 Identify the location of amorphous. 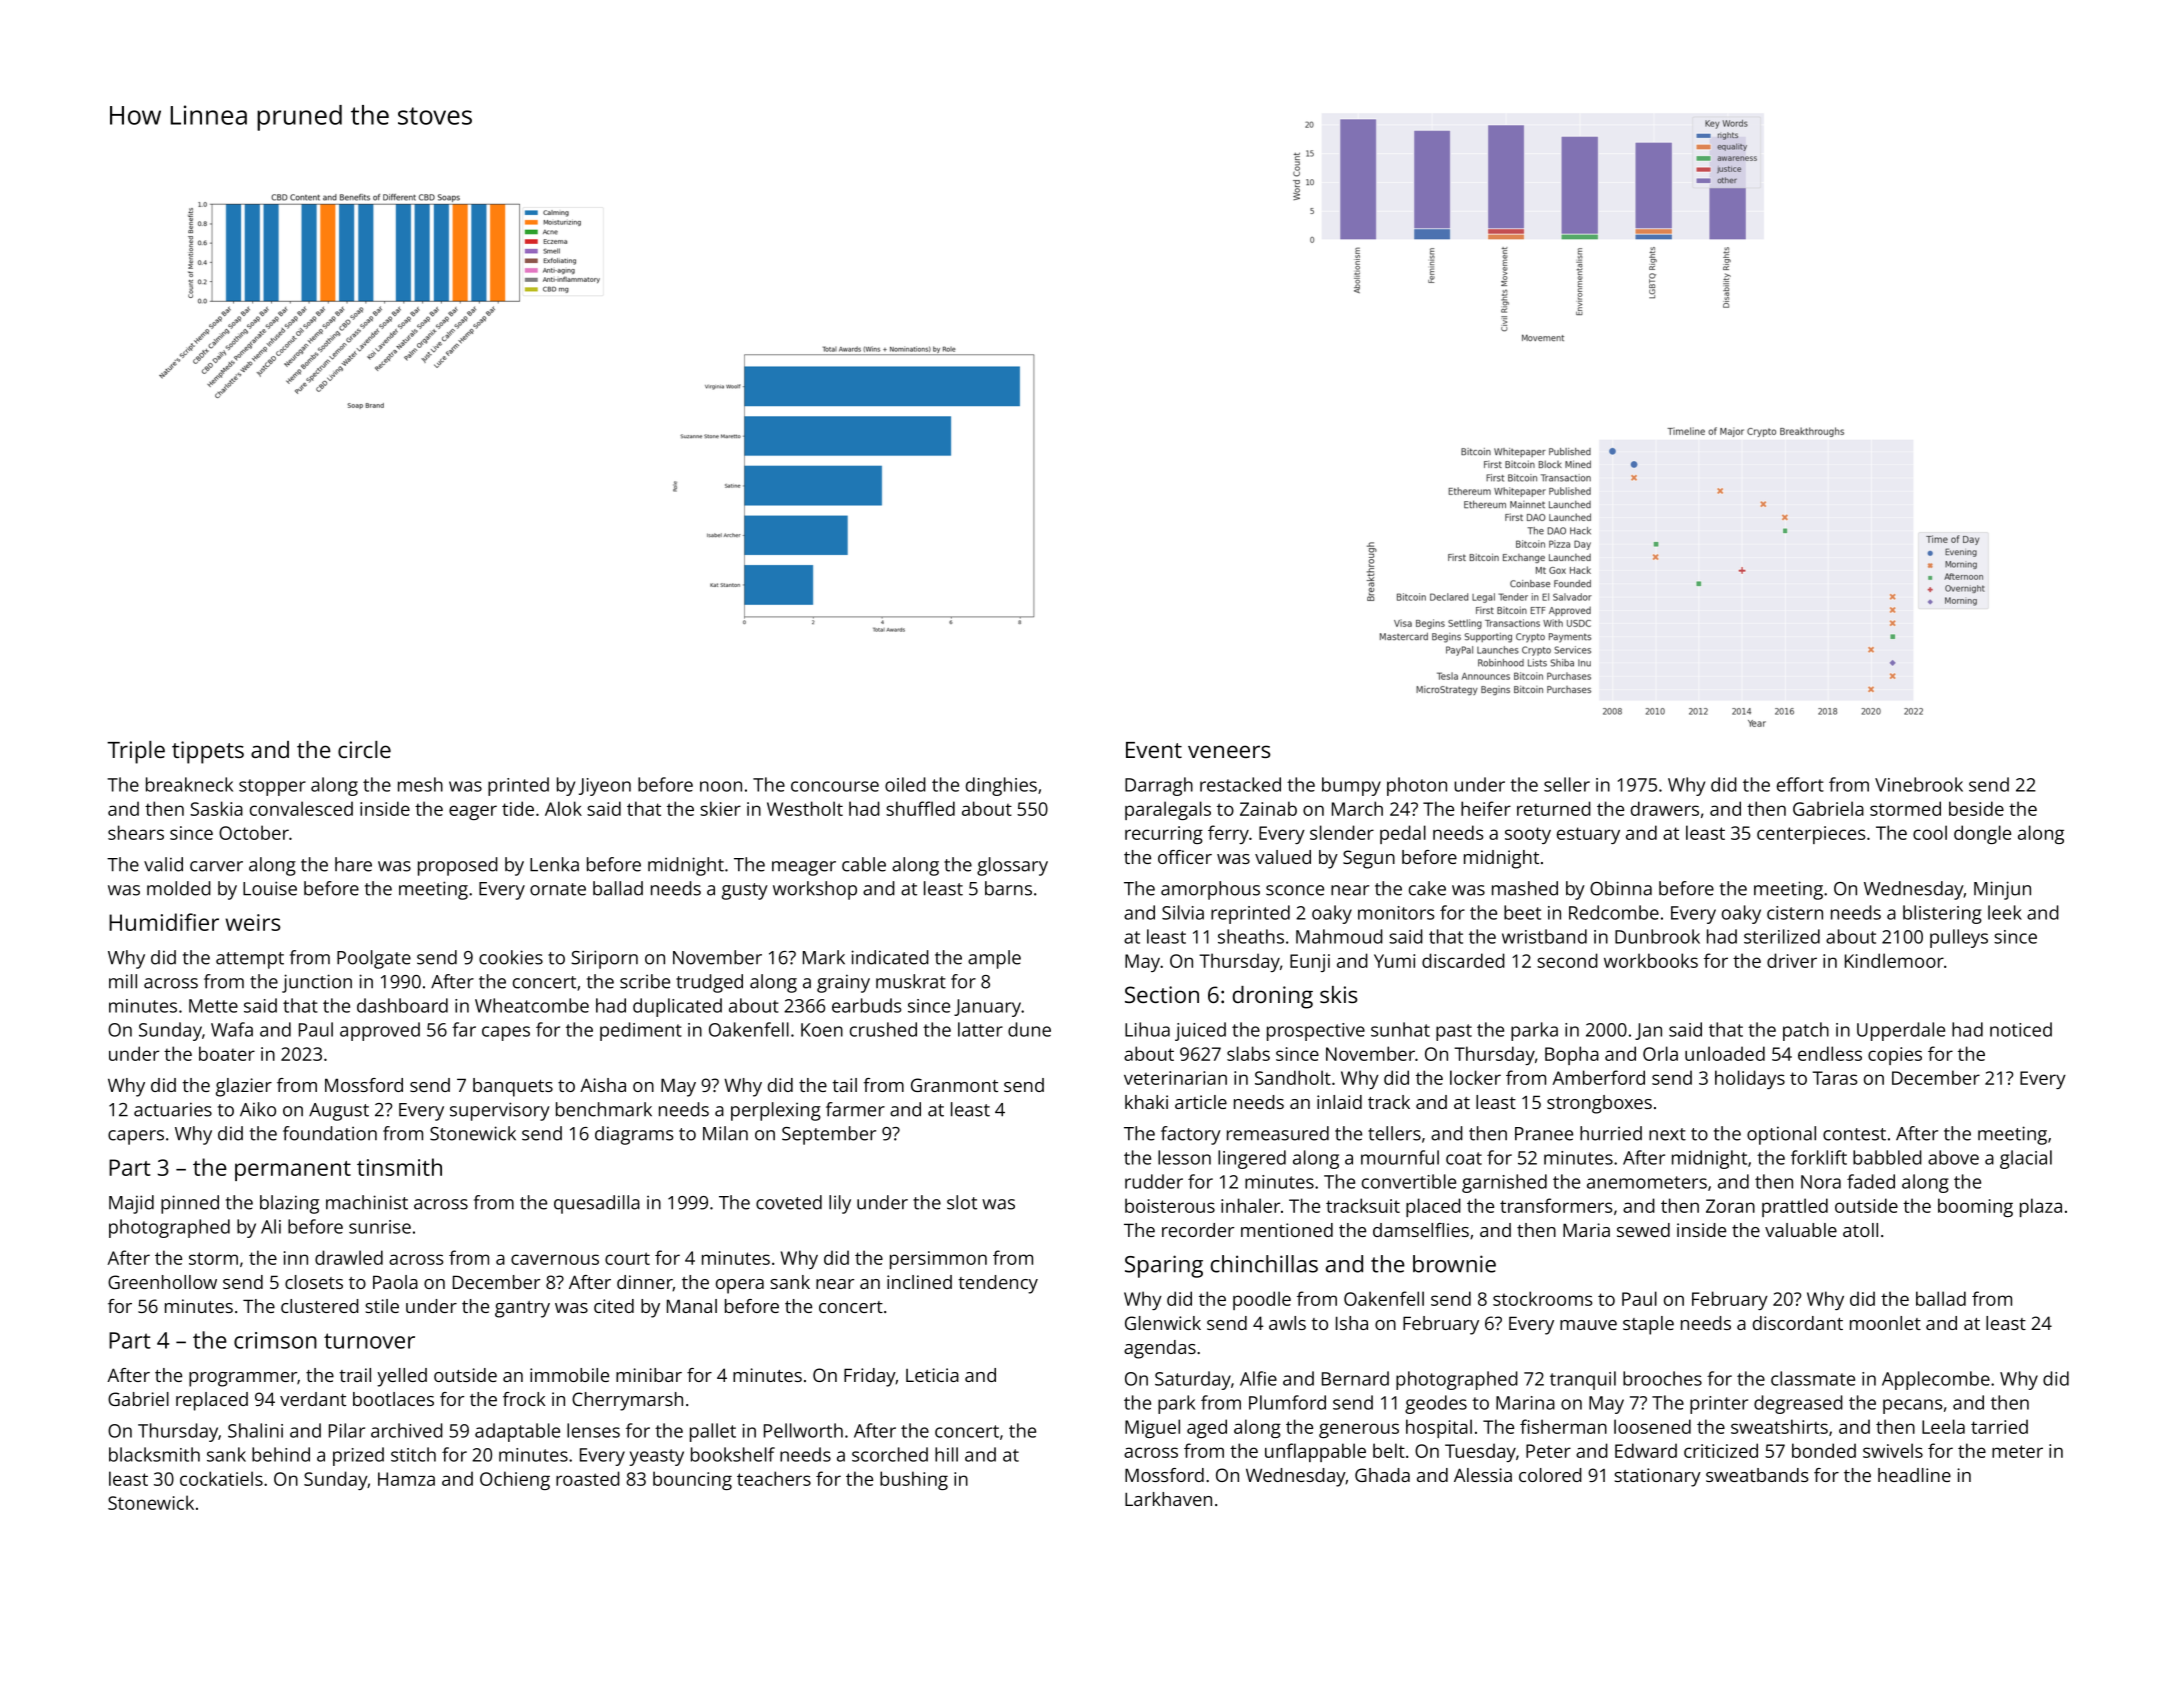
(1210, 890).
